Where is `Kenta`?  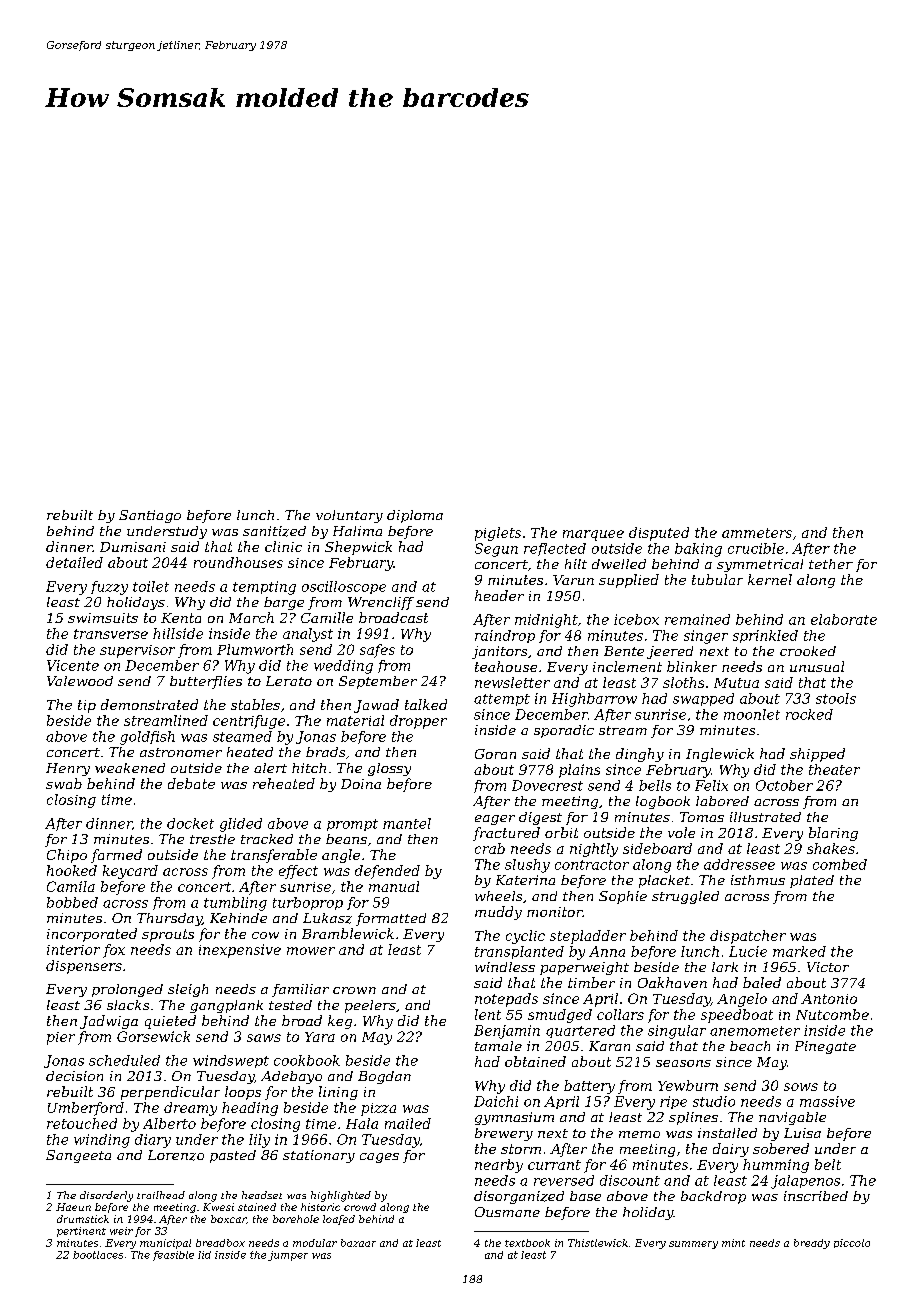
Kenta is located at coordinates (181, 618).
